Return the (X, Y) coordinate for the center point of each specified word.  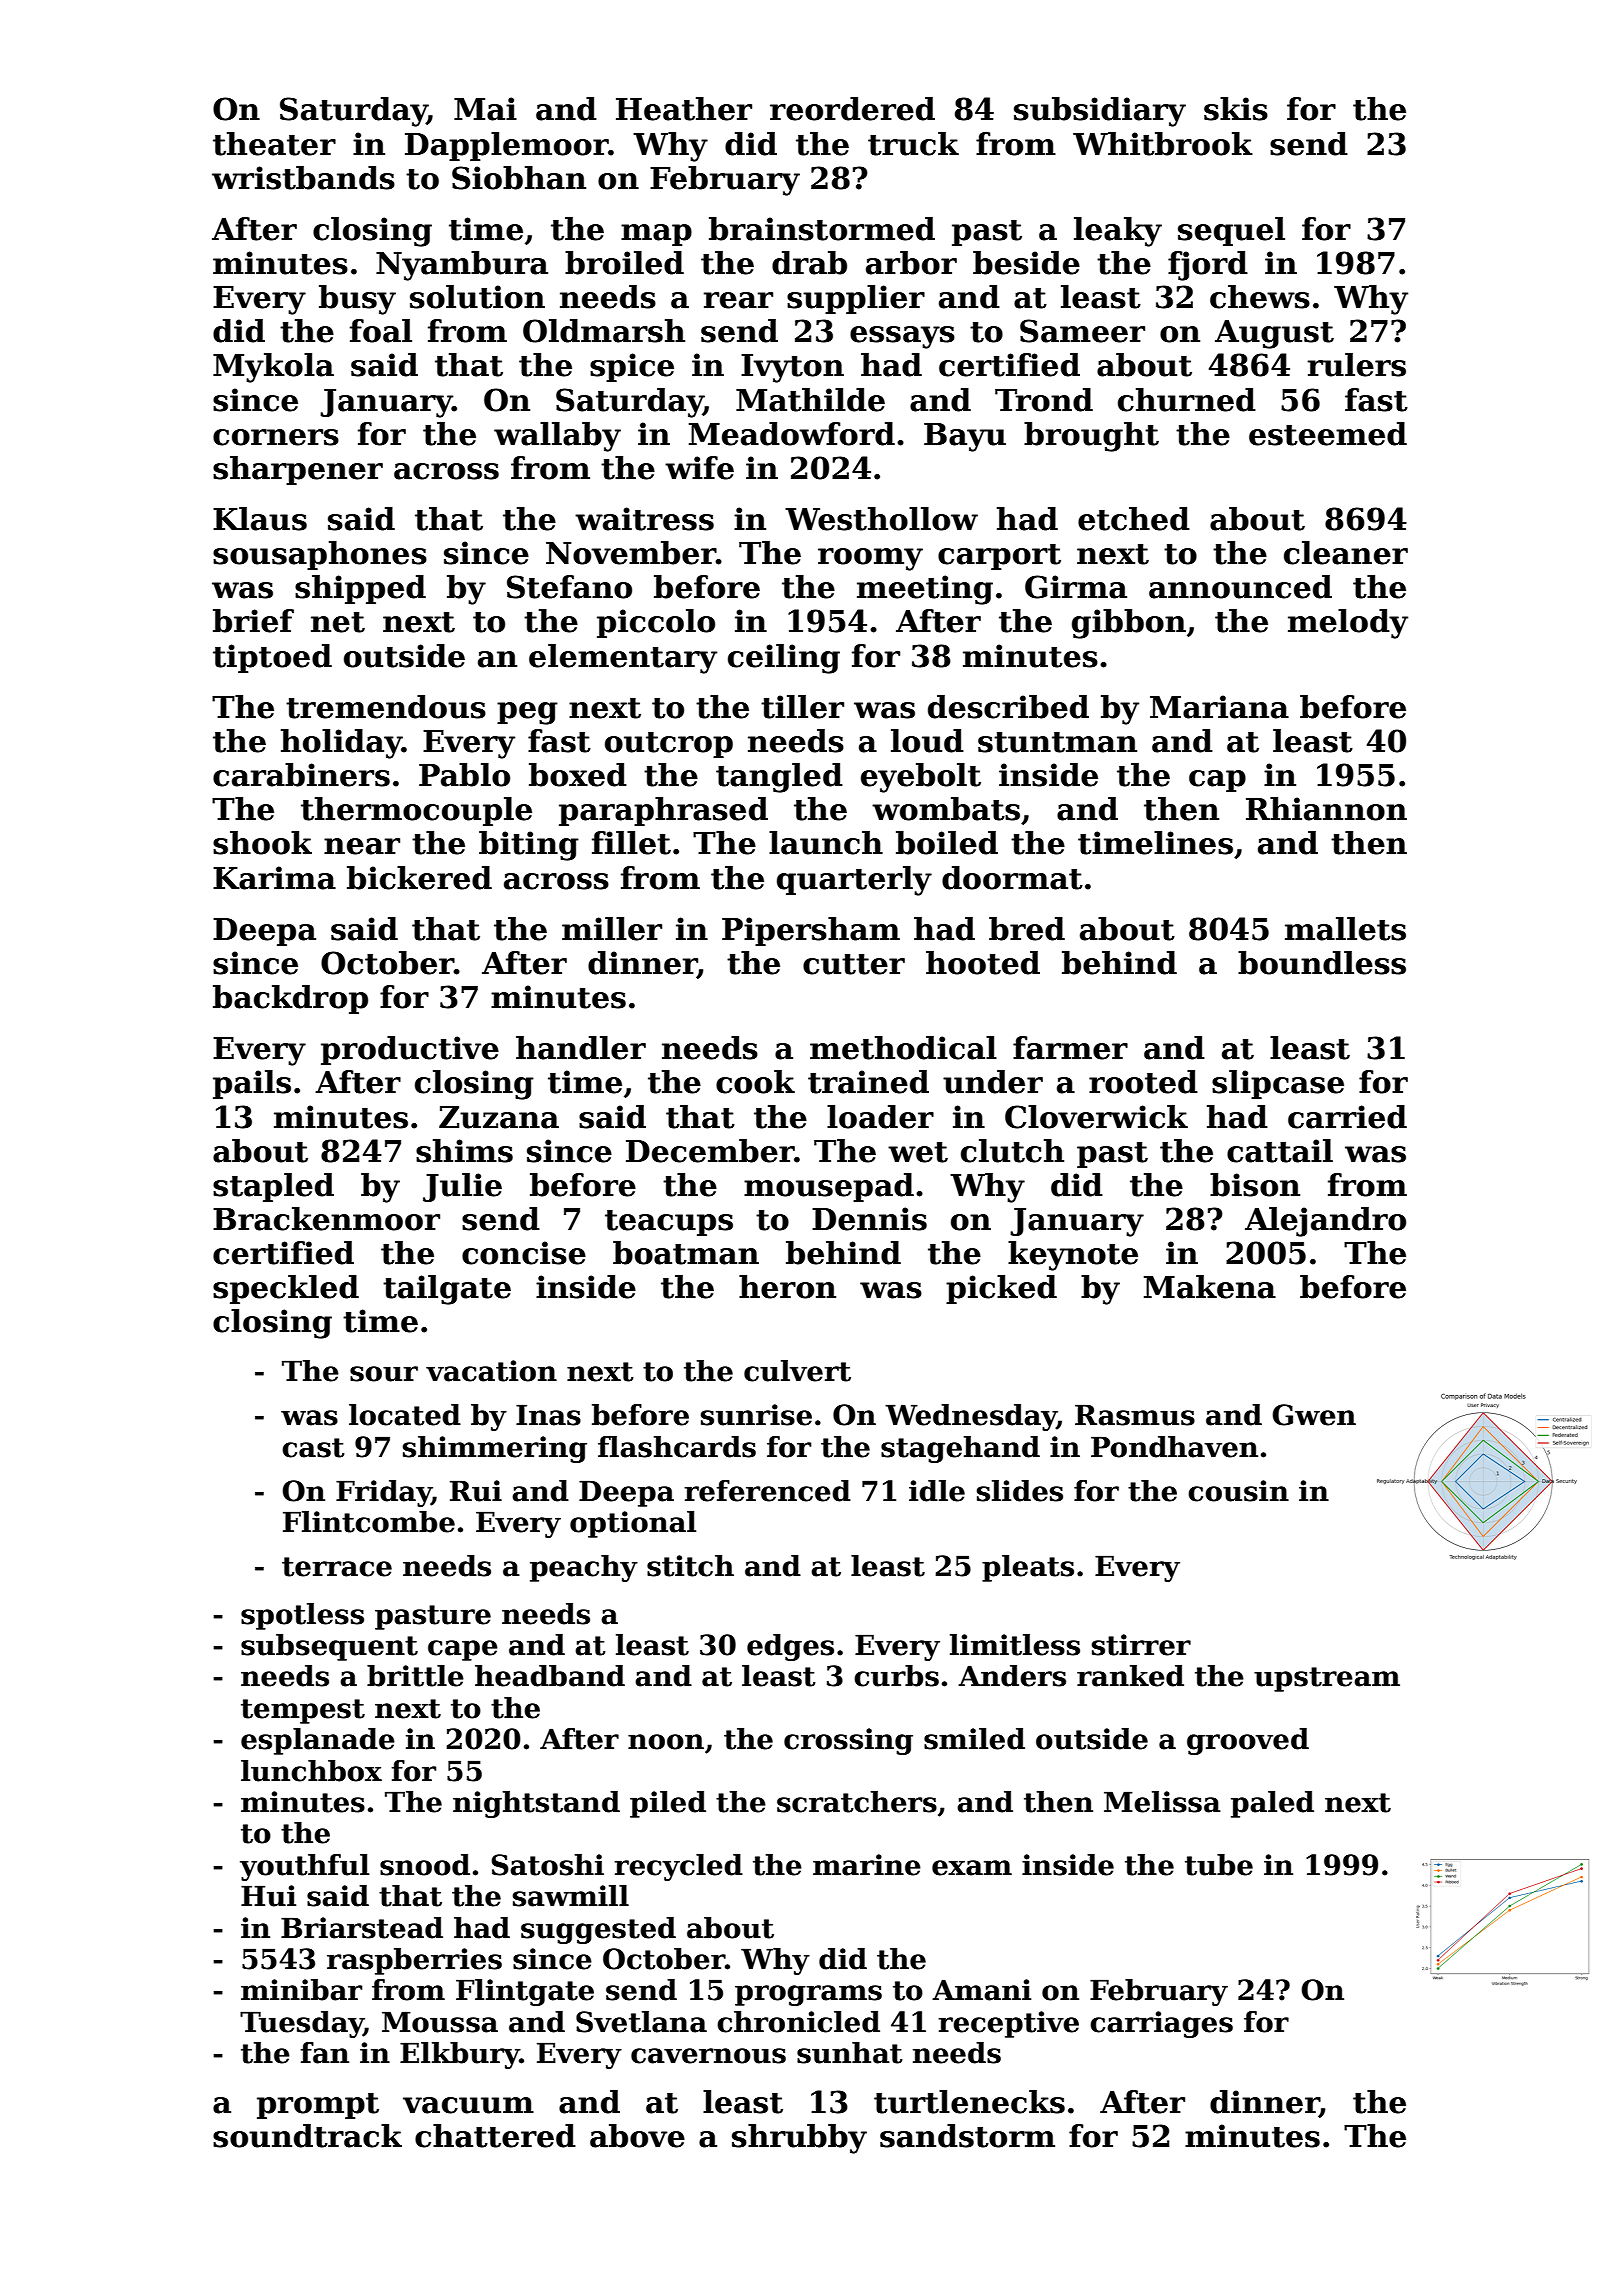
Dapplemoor (507, 146)
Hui (268, 1896)
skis (1236, 109)
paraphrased (663, 811)
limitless (1015, 1645)
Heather (684, 109)
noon (666, 1742)
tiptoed (272, 658)
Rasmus (1135, 1415)
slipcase (1278, 1084)
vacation (491, 1371)
